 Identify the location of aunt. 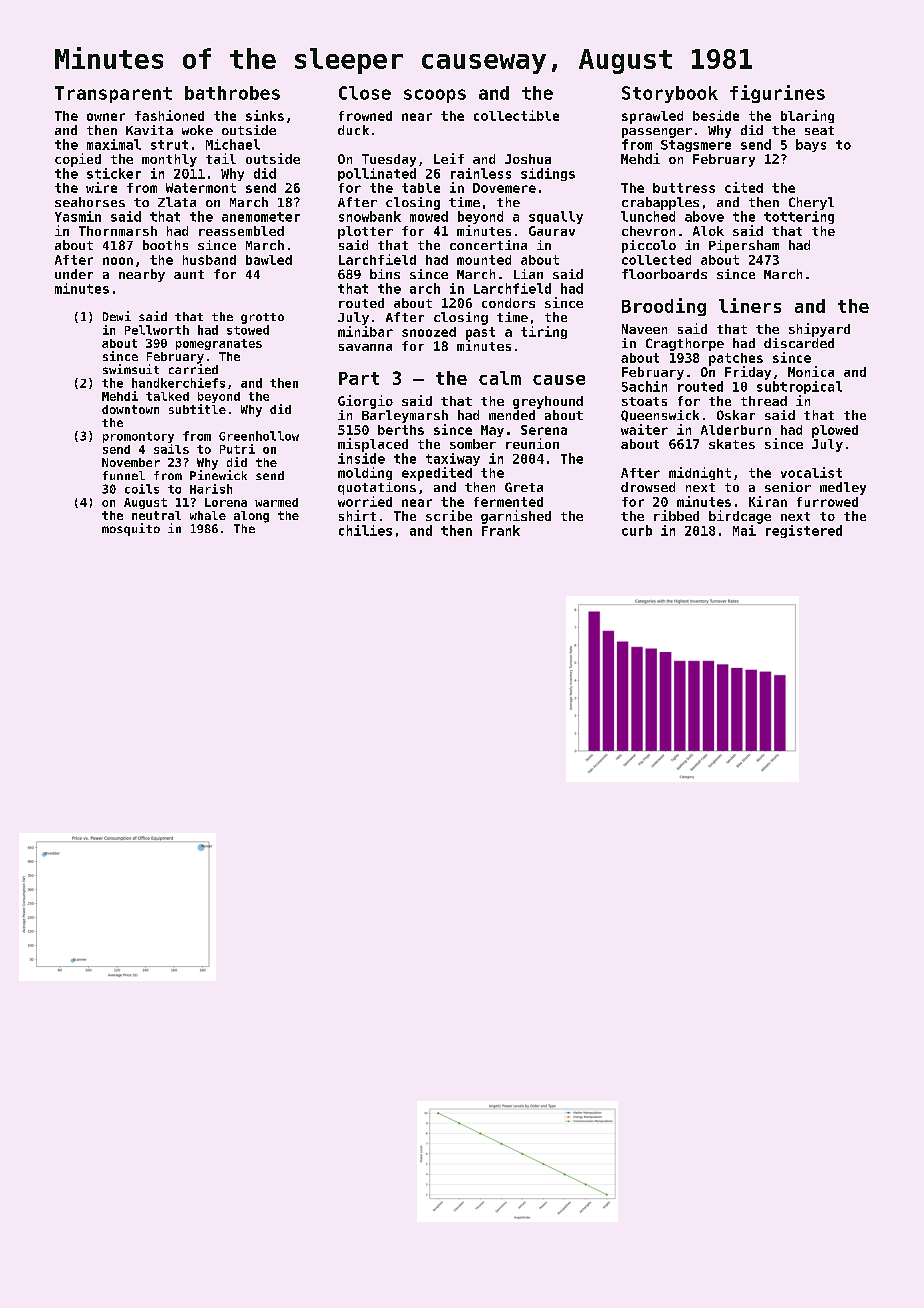
(189, 274).
